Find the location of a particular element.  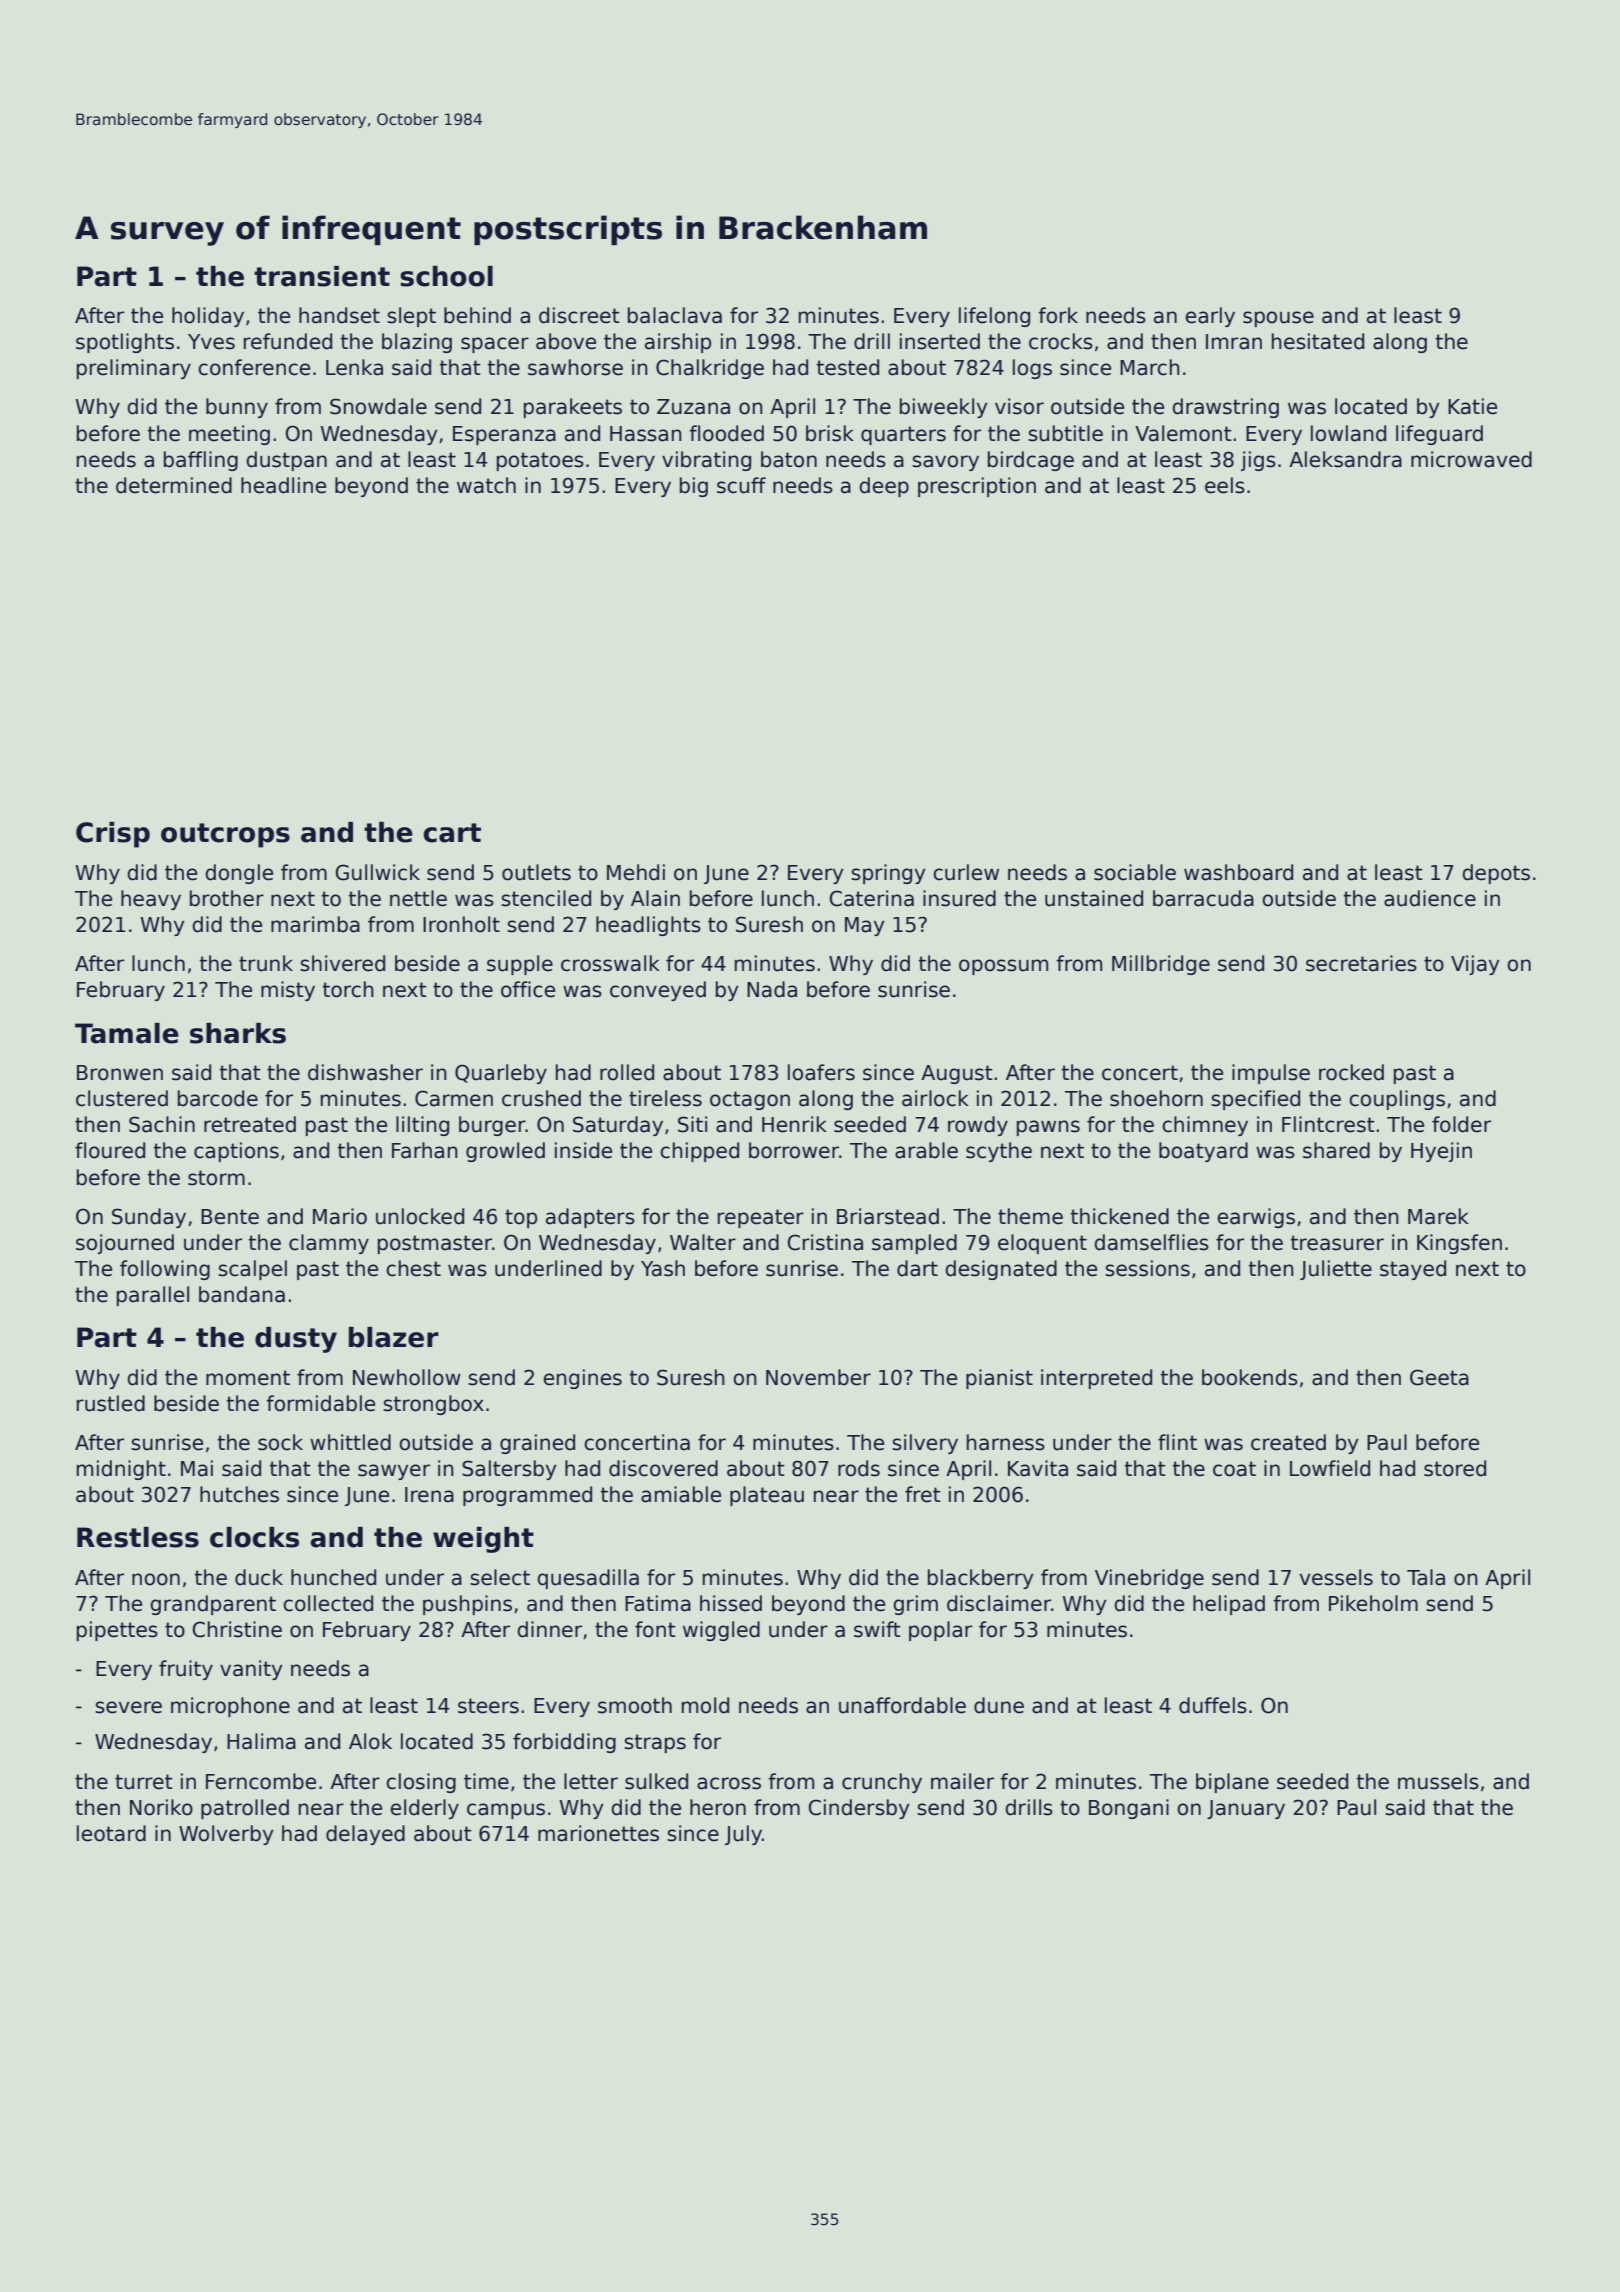

July is located at coordinates (743, 1835).
